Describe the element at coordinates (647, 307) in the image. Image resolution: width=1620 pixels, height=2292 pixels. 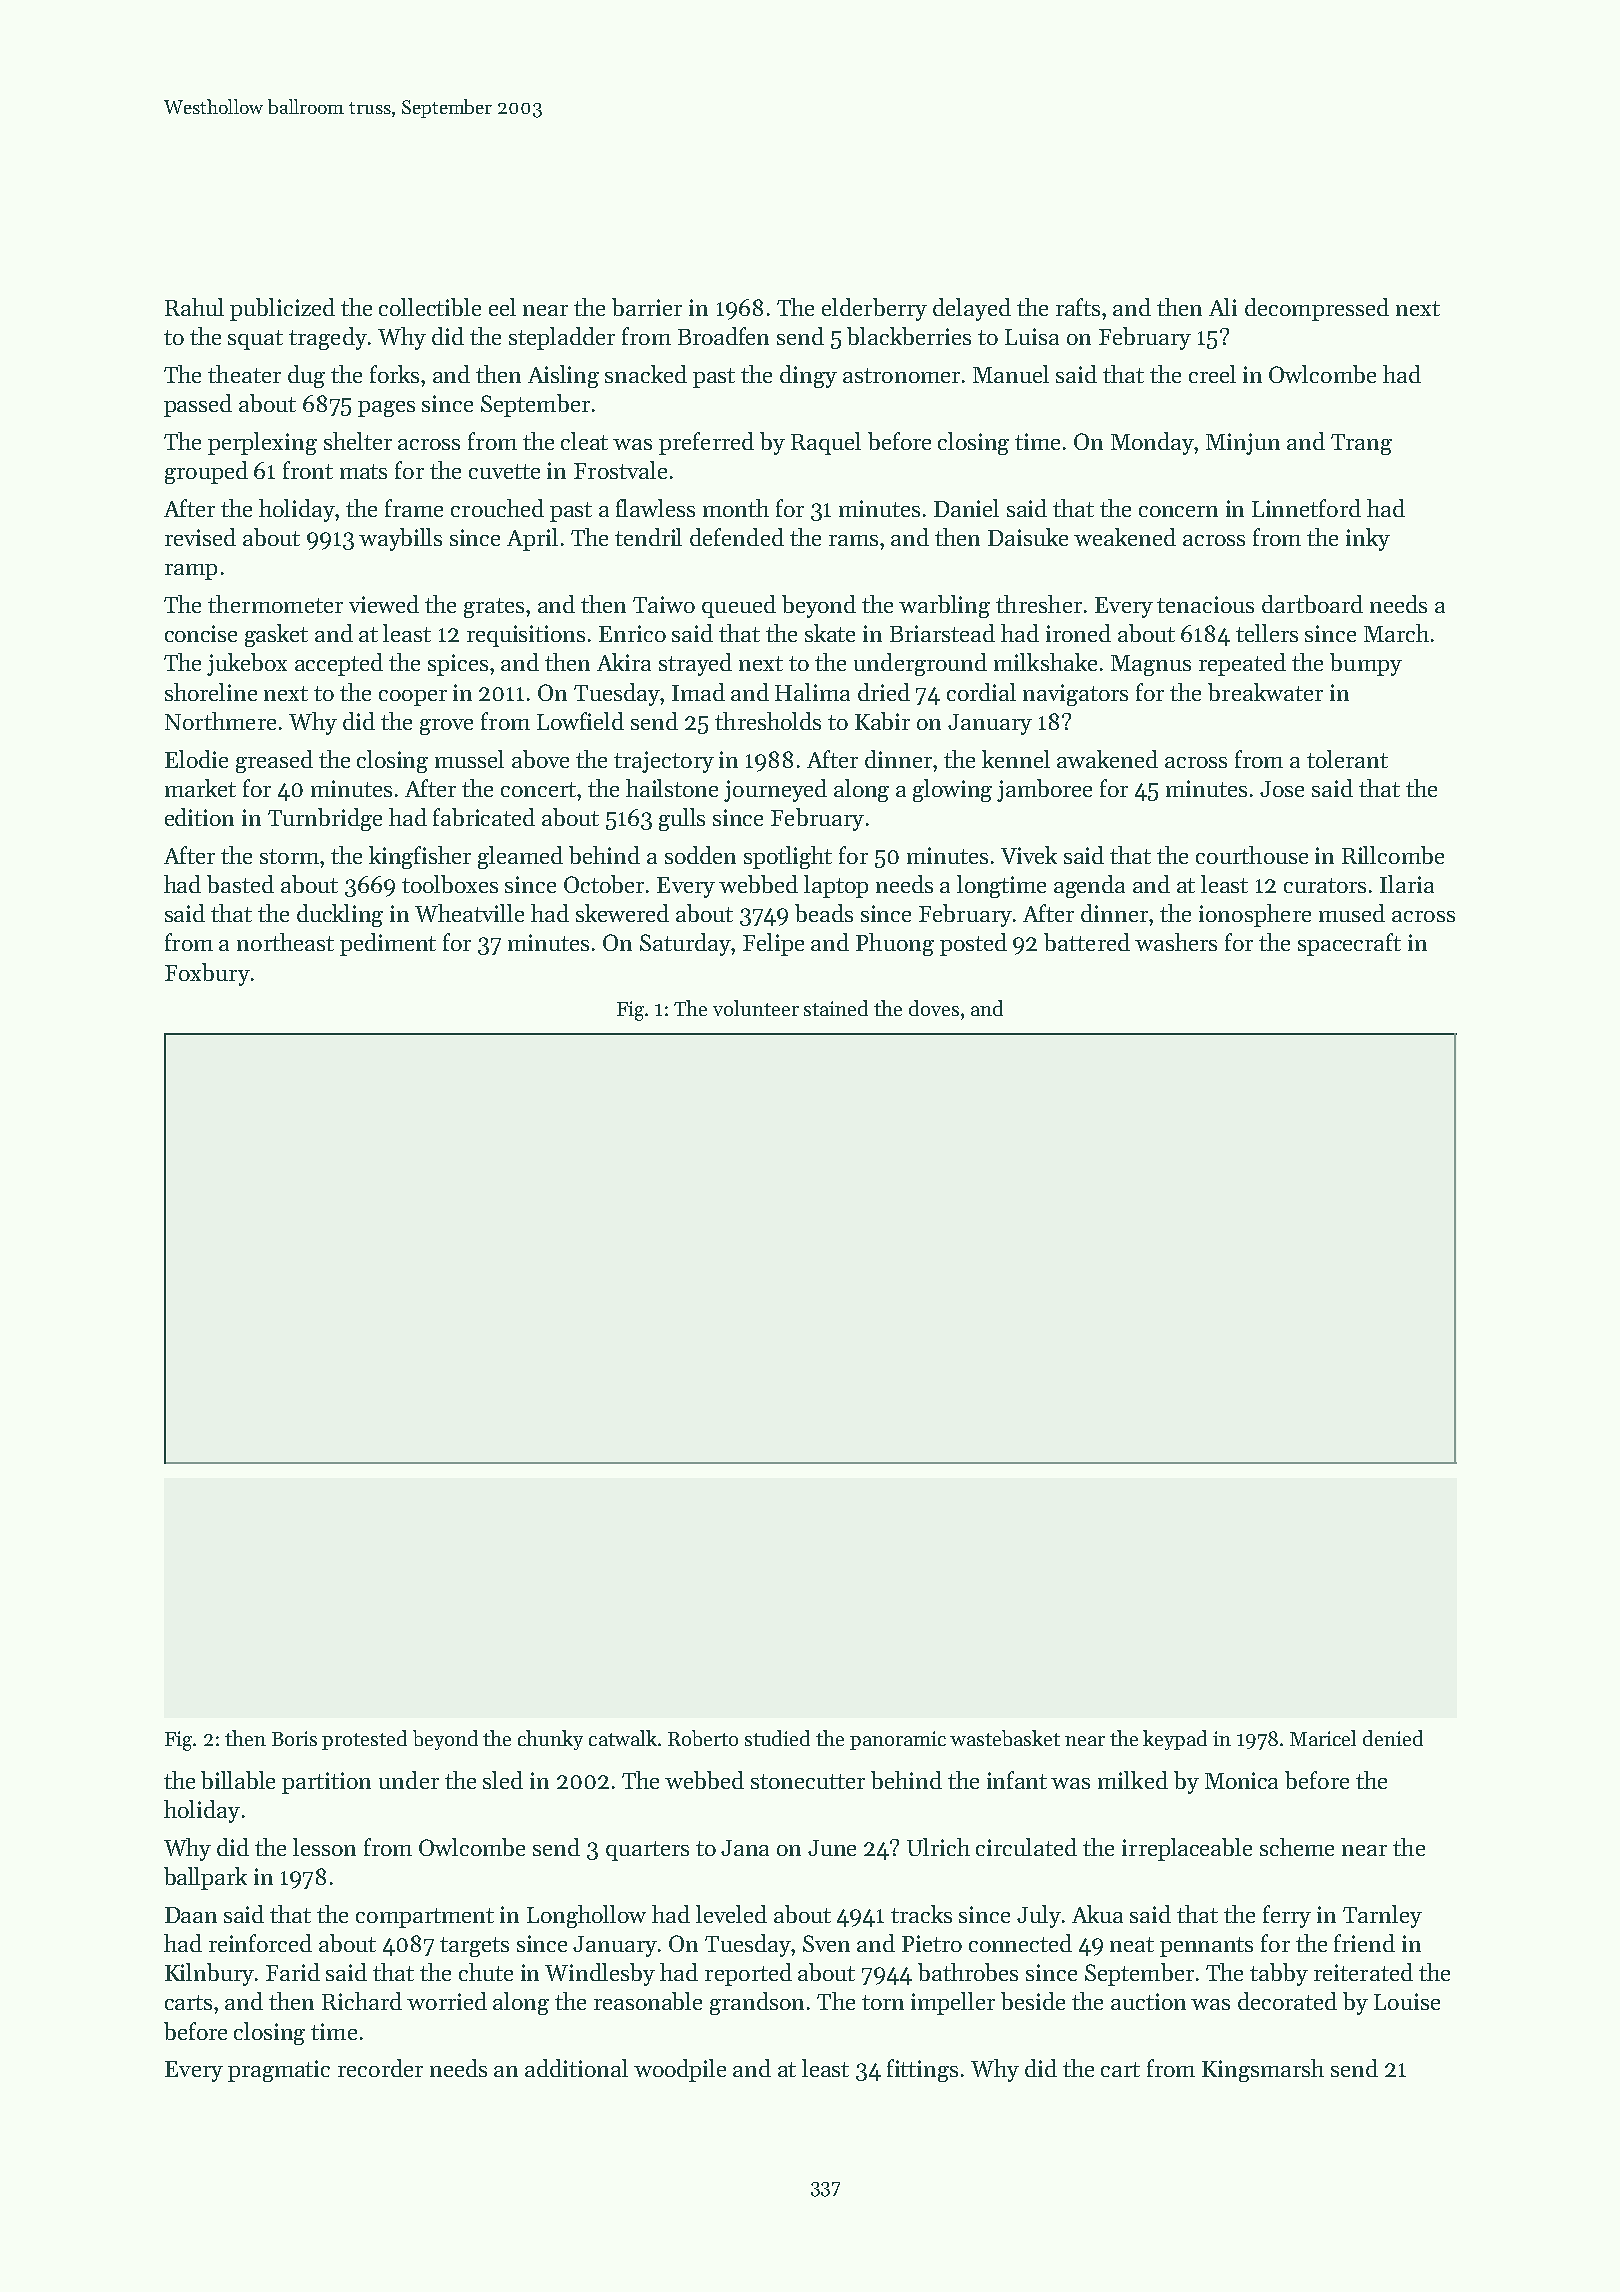
I see `barrier` at that location.
